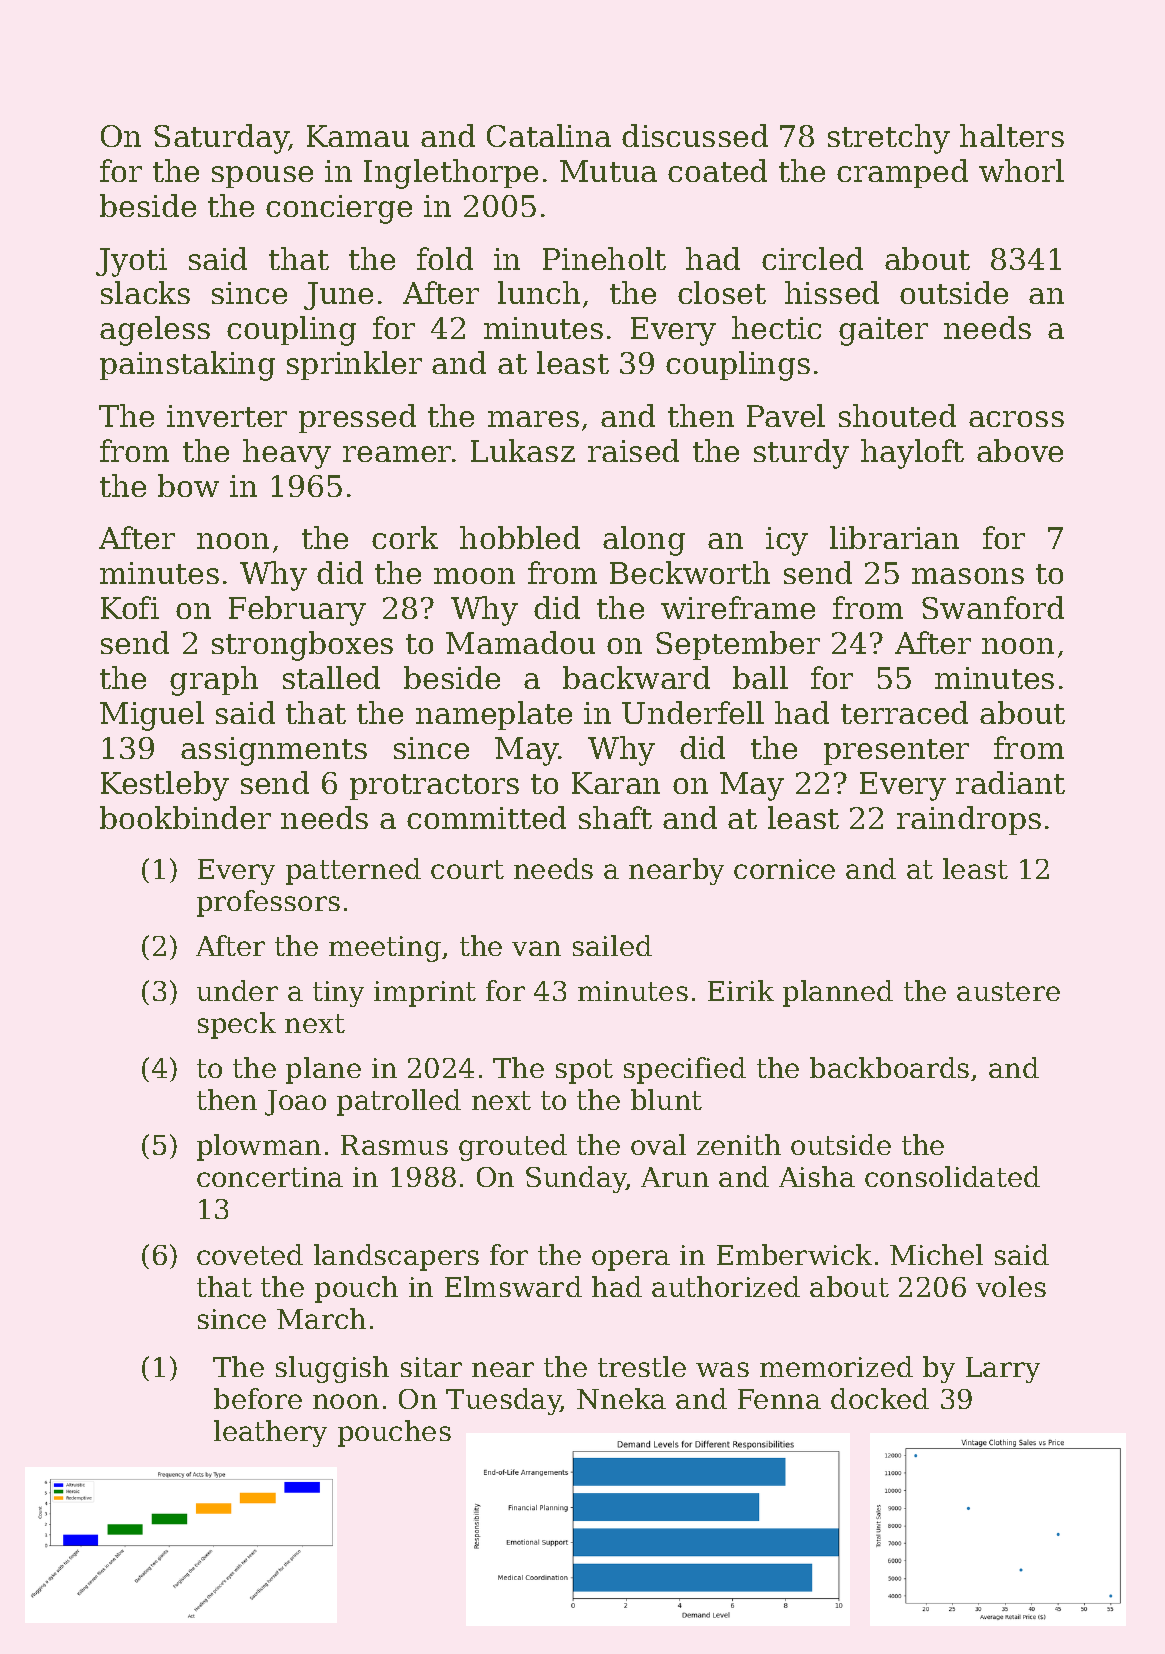  I want to click on terraced, so click(904, 712).
